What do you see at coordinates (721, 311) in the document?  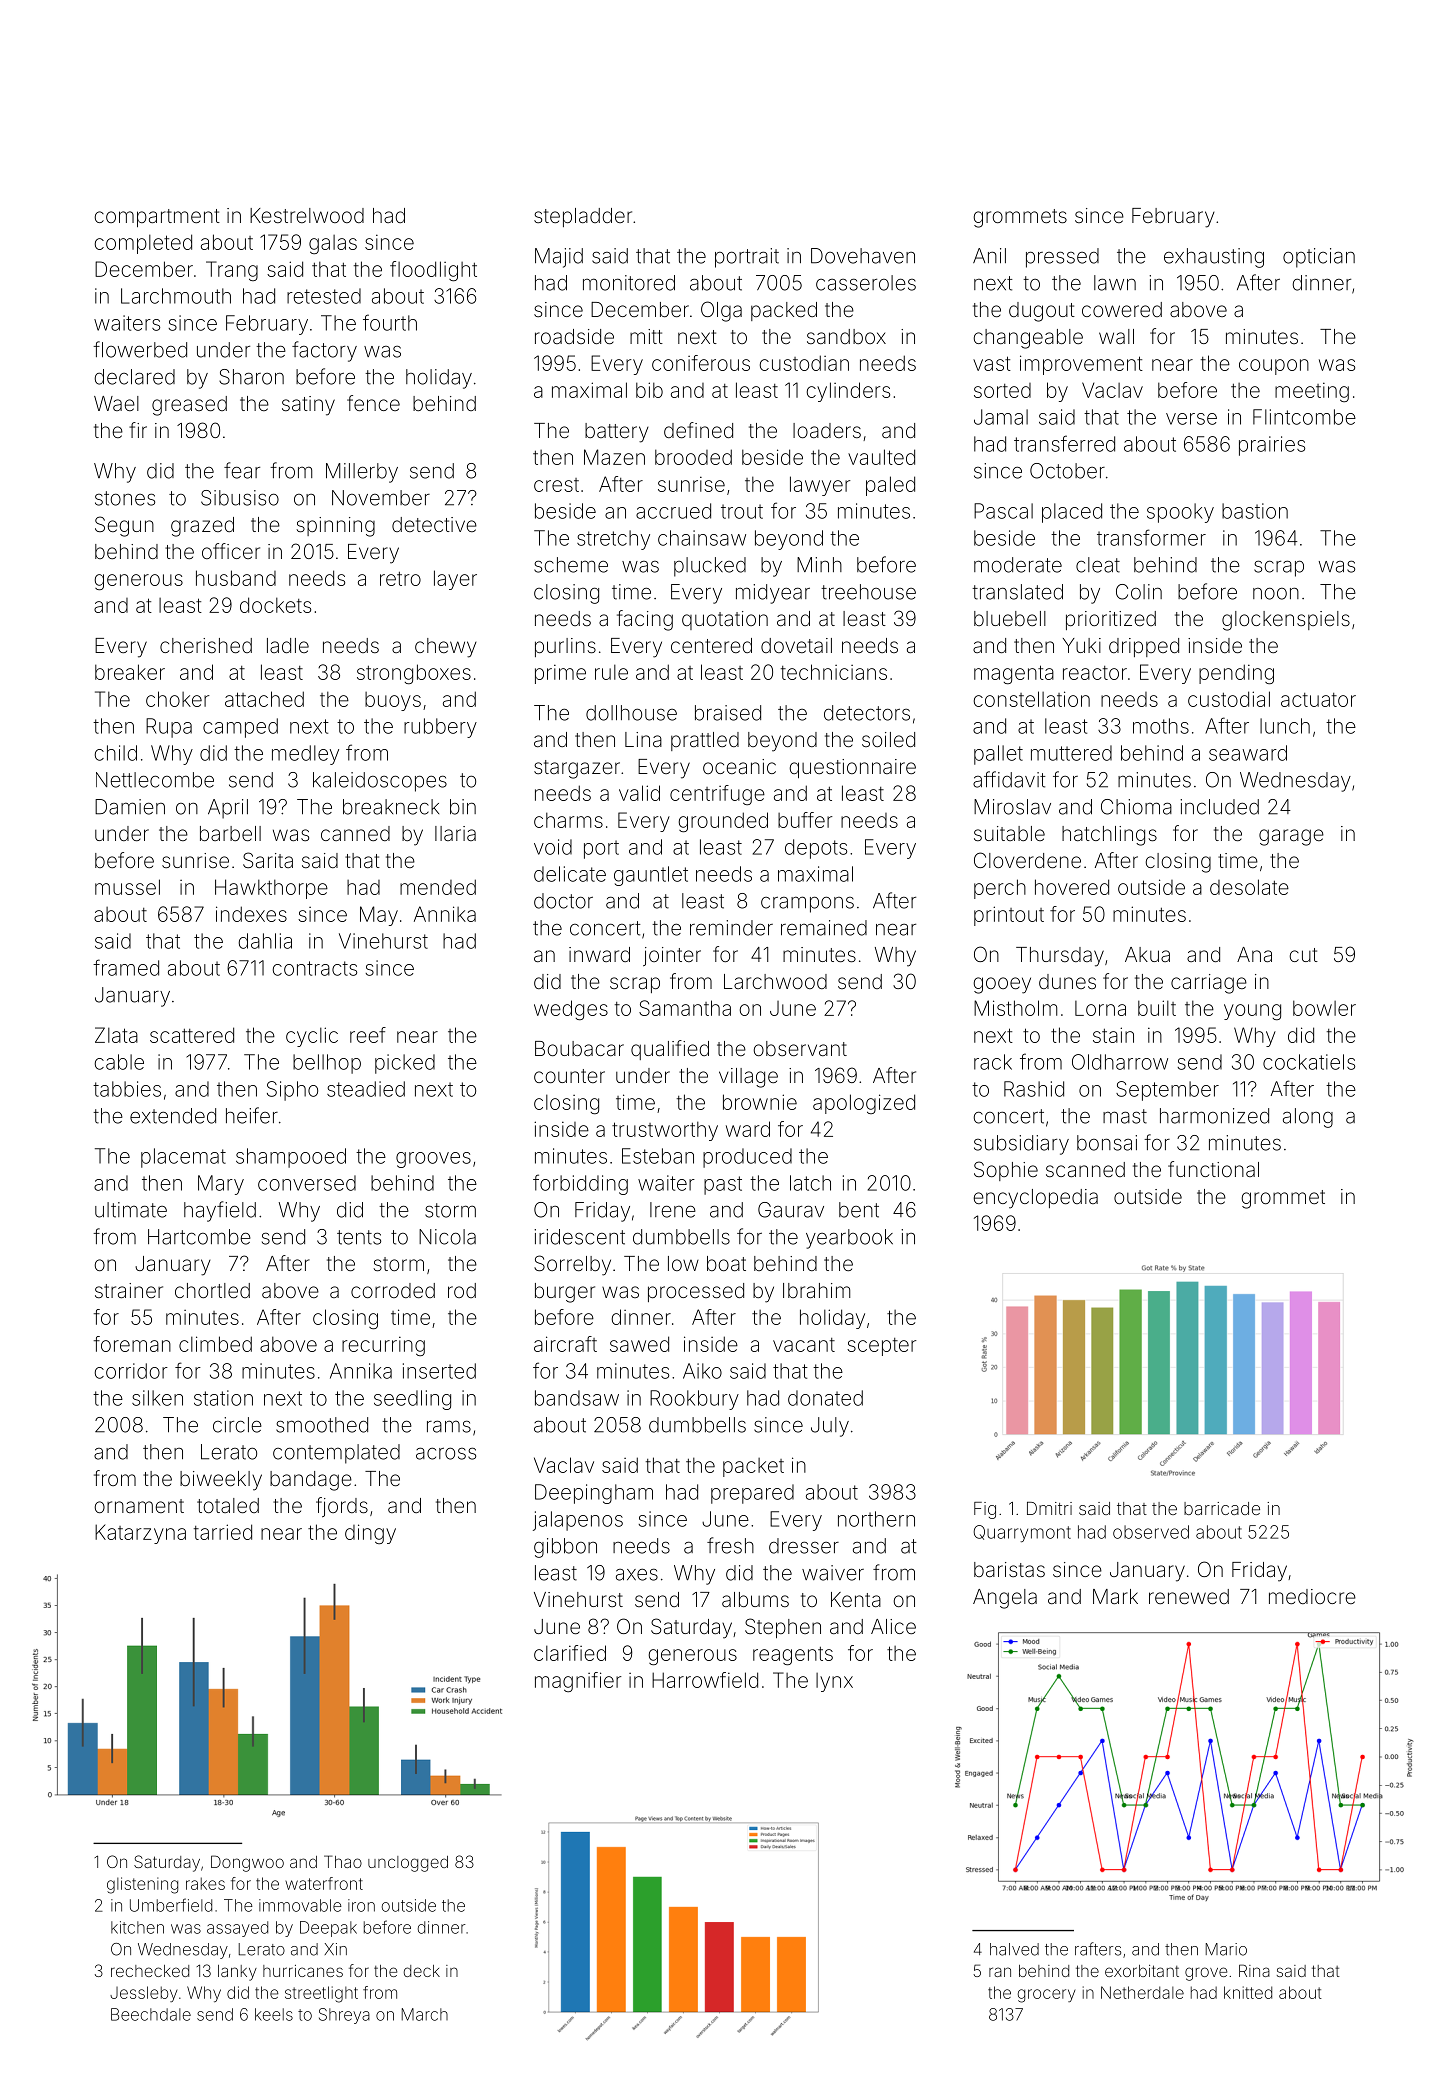 I see `Olga` at bounding box center [721, 311].
